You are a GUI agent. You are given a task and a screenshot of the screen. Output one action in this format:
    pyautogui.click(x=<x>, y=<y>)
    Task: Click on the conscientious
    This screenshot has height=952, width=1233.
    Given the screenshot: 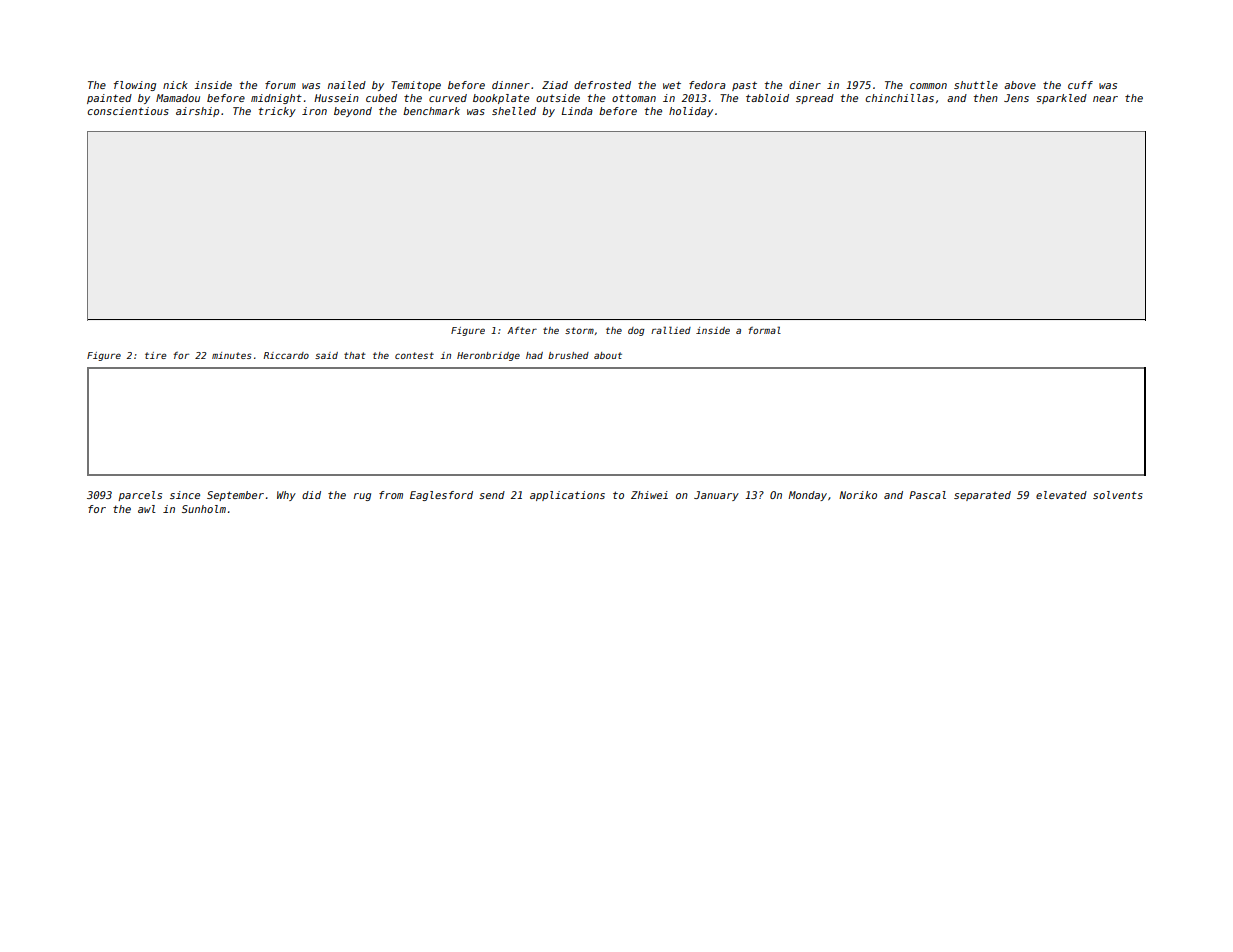 What is the action you would take?
    pyautogui.click(x=128, y=111)
